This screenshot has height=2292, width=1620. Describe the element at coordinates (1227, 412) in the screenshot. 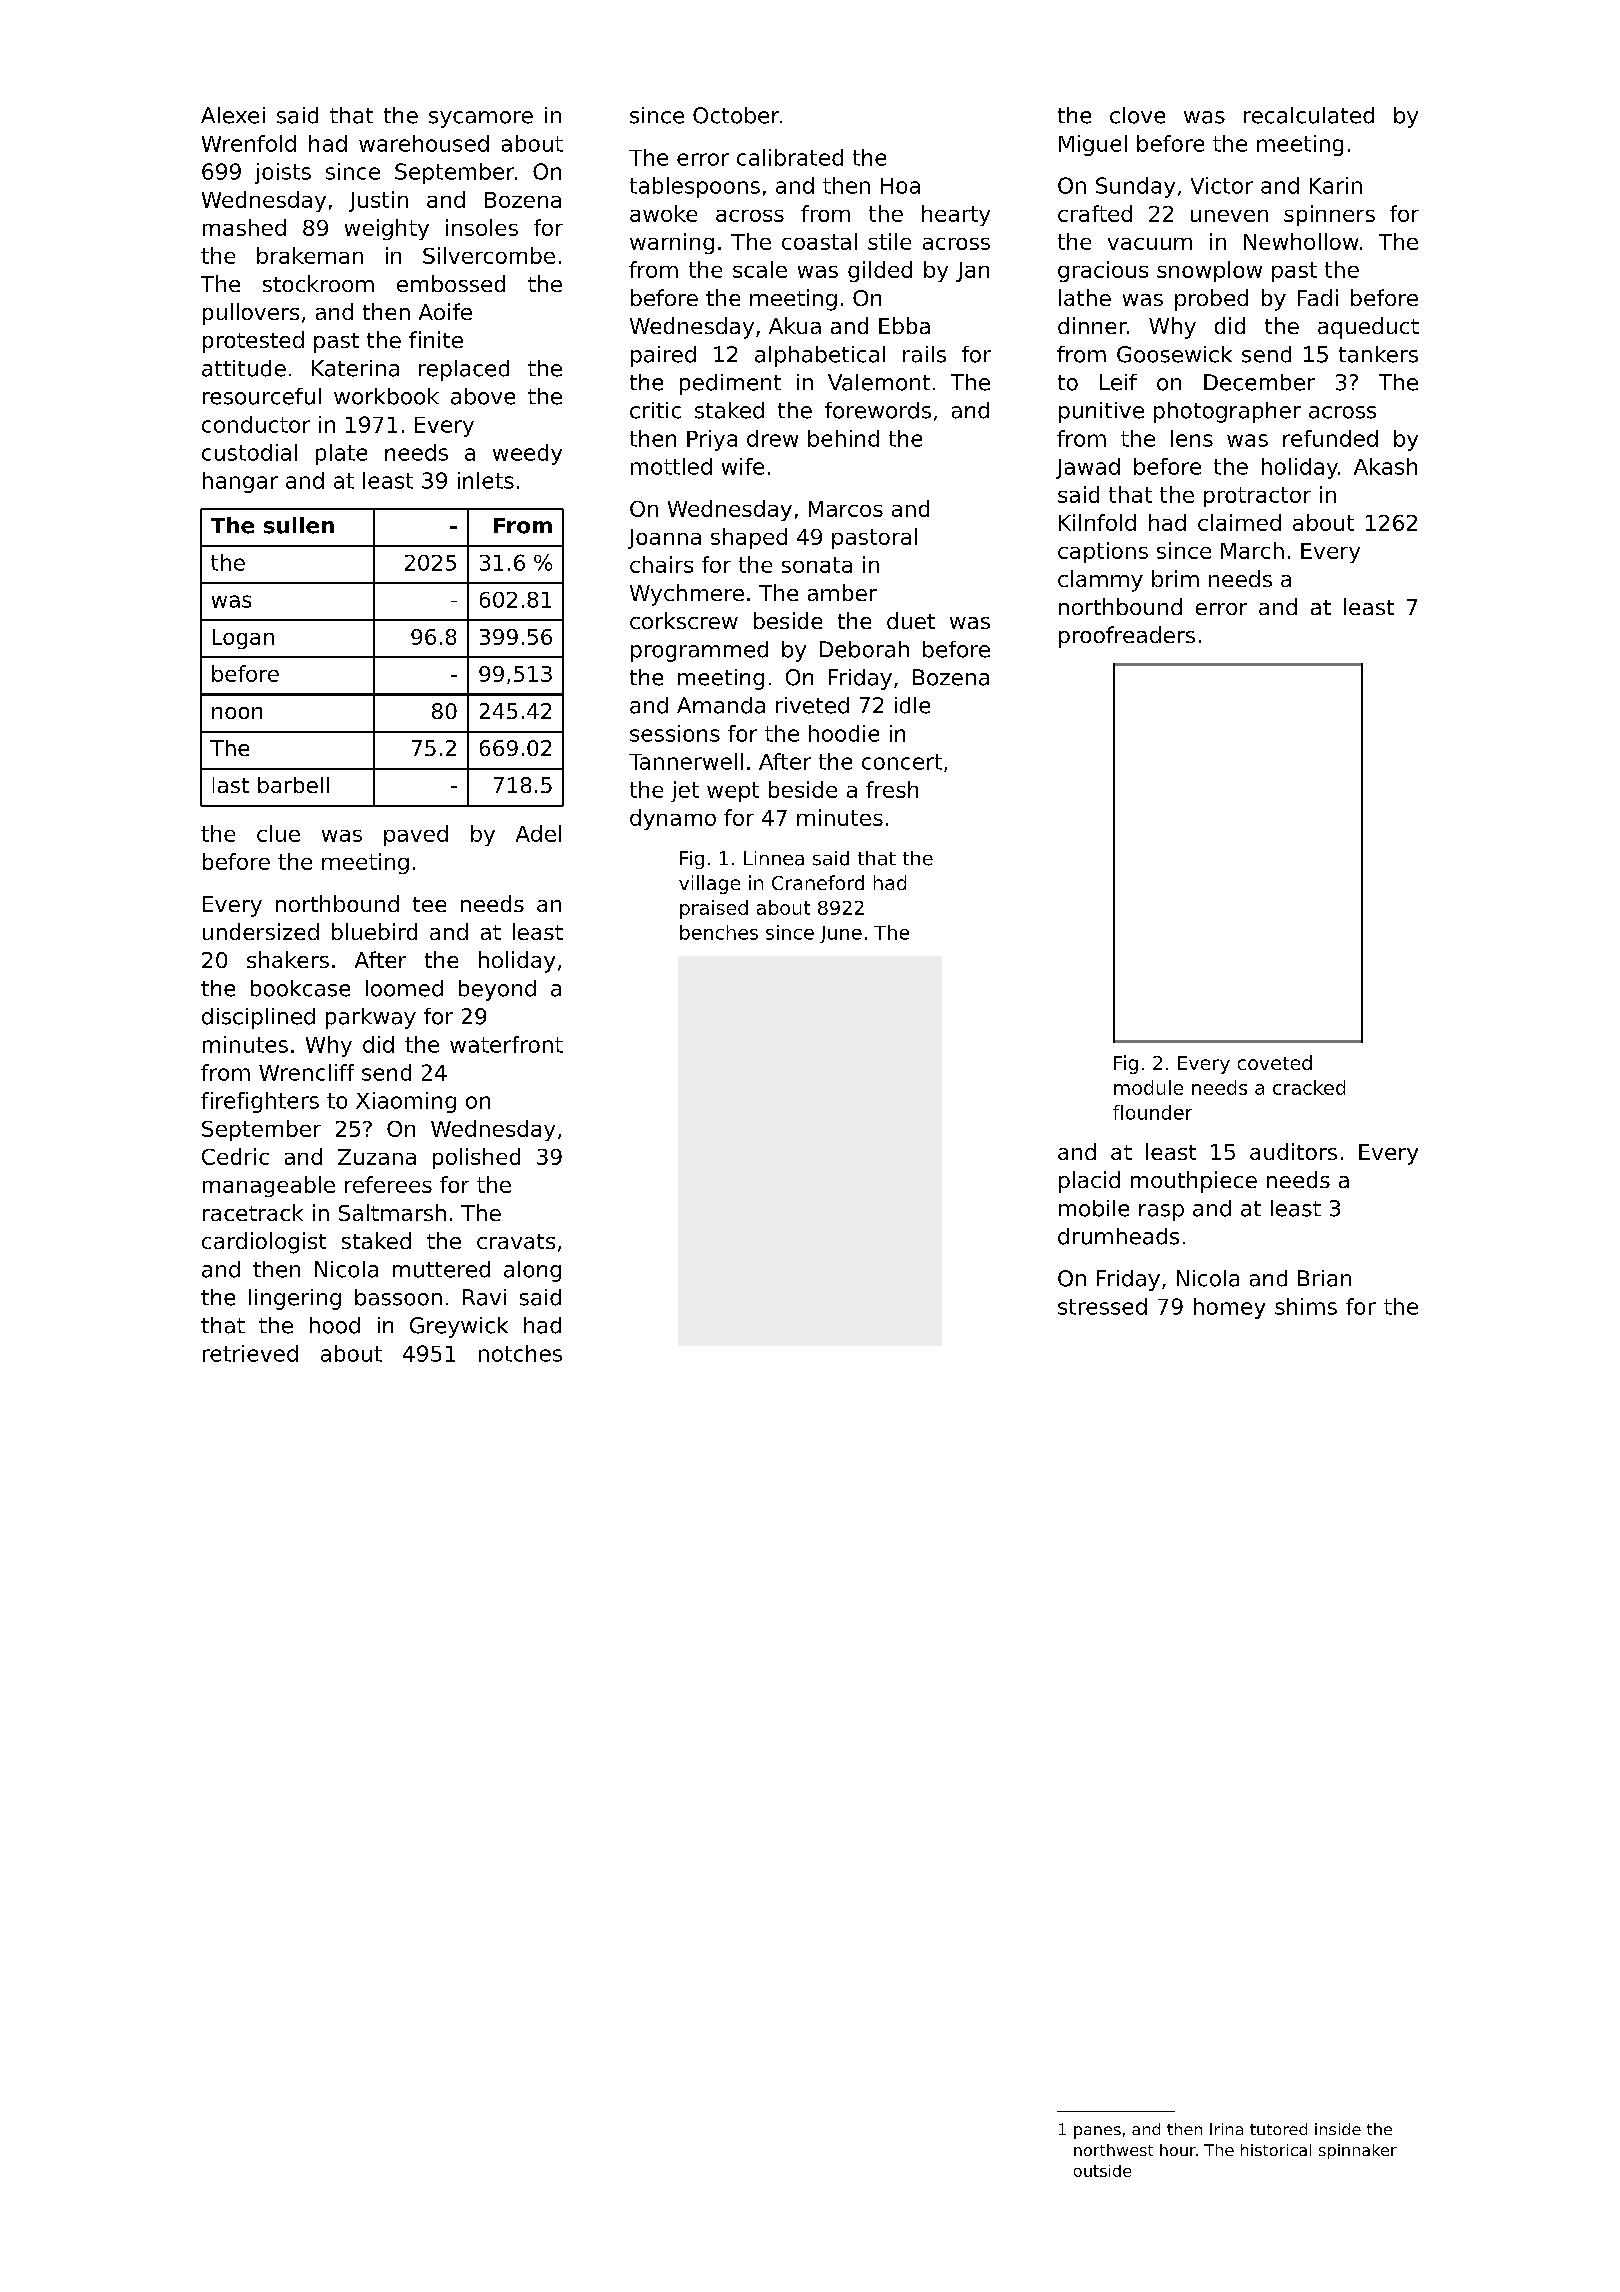

I see `photographer` at that location.
